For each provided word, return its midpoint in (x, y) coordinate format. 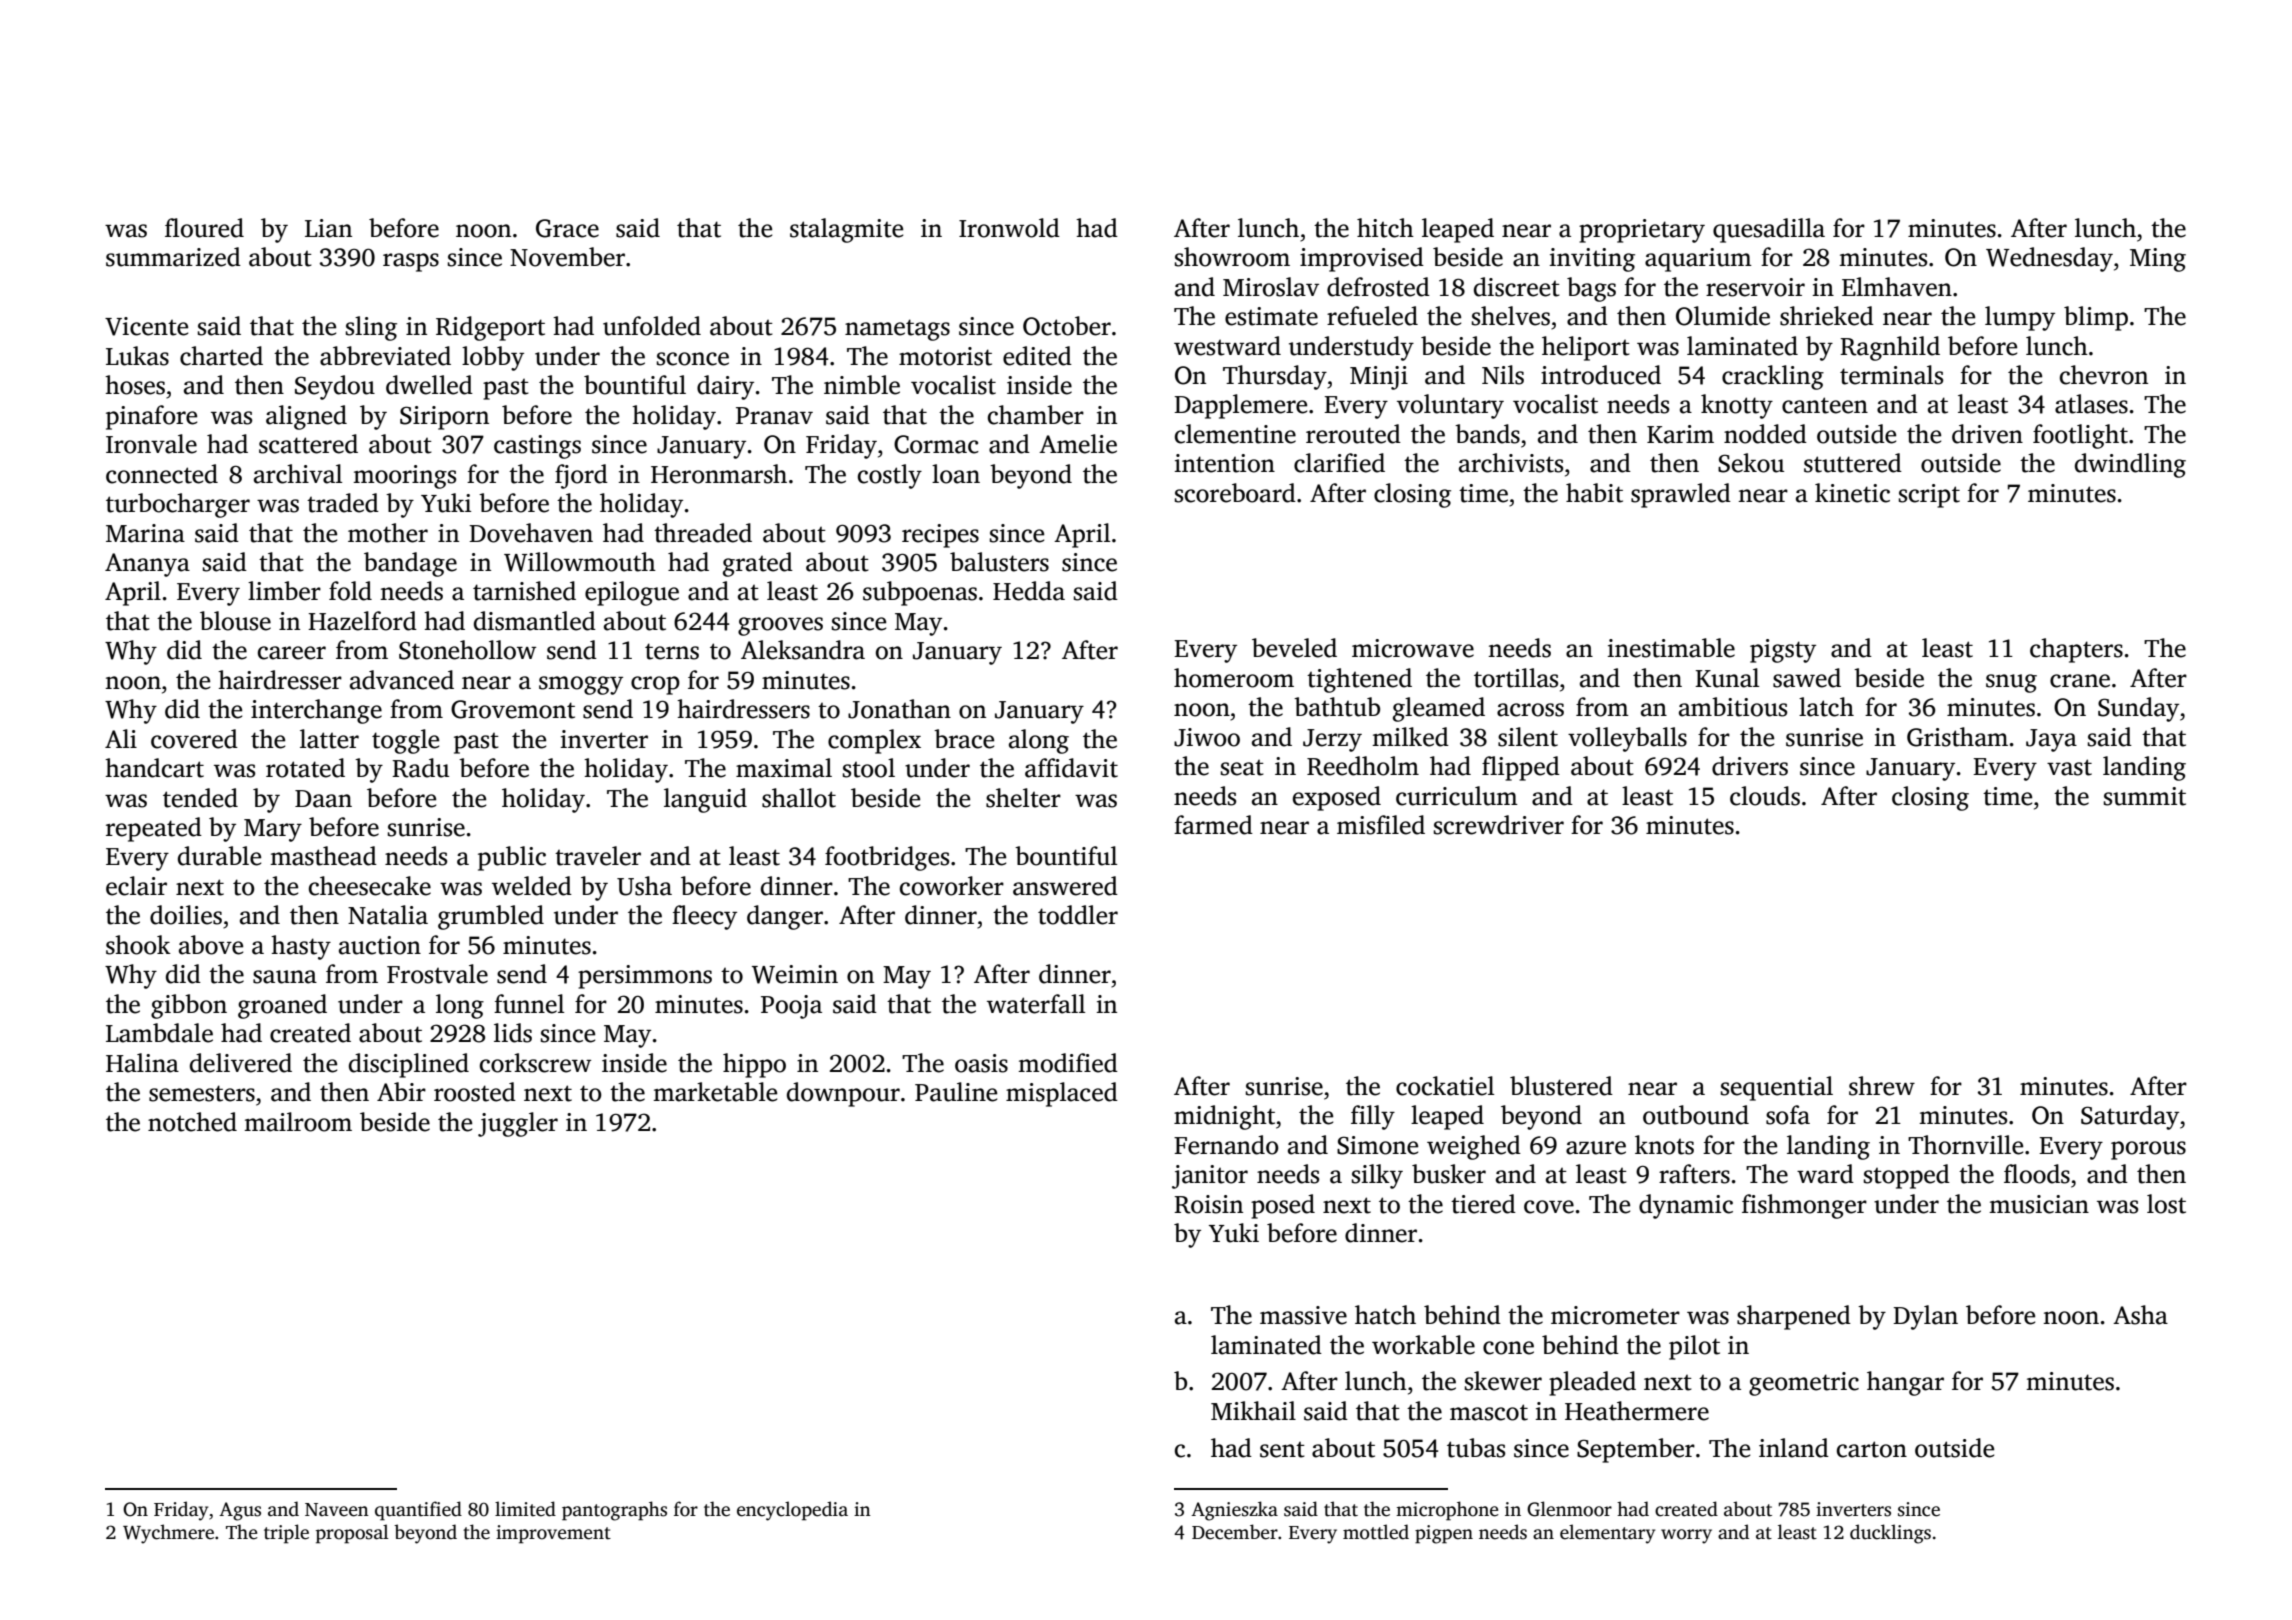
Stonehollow (467, 650)
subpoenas (920, 593)
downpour (843, 1094)
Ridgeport (490, 328)
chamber (1036, 415)
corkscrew (535, 1063)
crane (2080, 681)
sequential (1777, 1088)
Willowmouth (580, 562)
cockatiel (1445, 1086)
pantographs (614, 1511)
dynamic (1686, 1206)
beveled (1294, 648)
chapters (2076, 650)
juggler (518, 1124)
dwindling (2130, 465)
